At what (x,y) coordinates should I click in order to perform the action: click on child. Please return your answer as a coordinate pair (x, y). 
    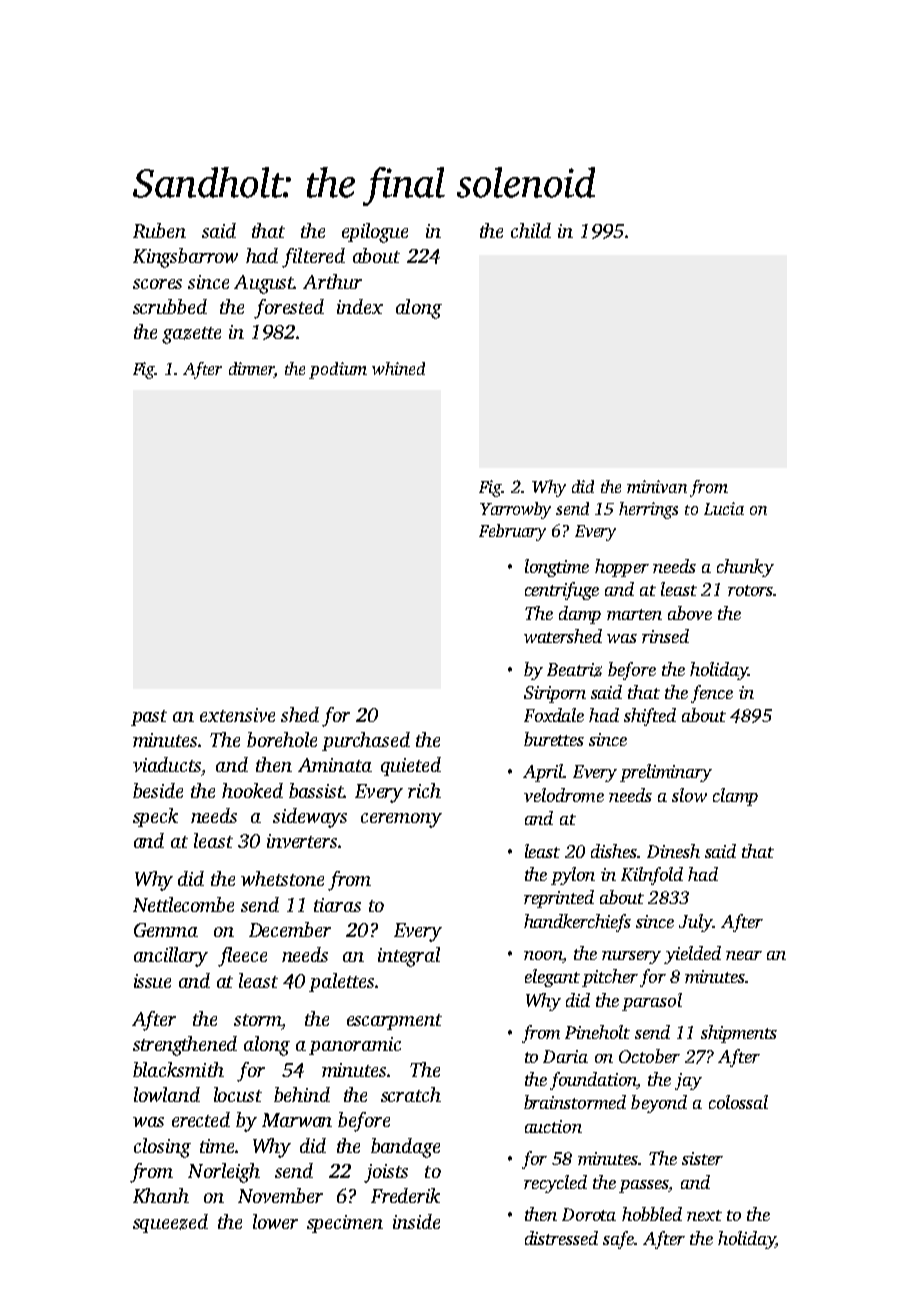
    Looking at the image, I should click on (531, 230).
